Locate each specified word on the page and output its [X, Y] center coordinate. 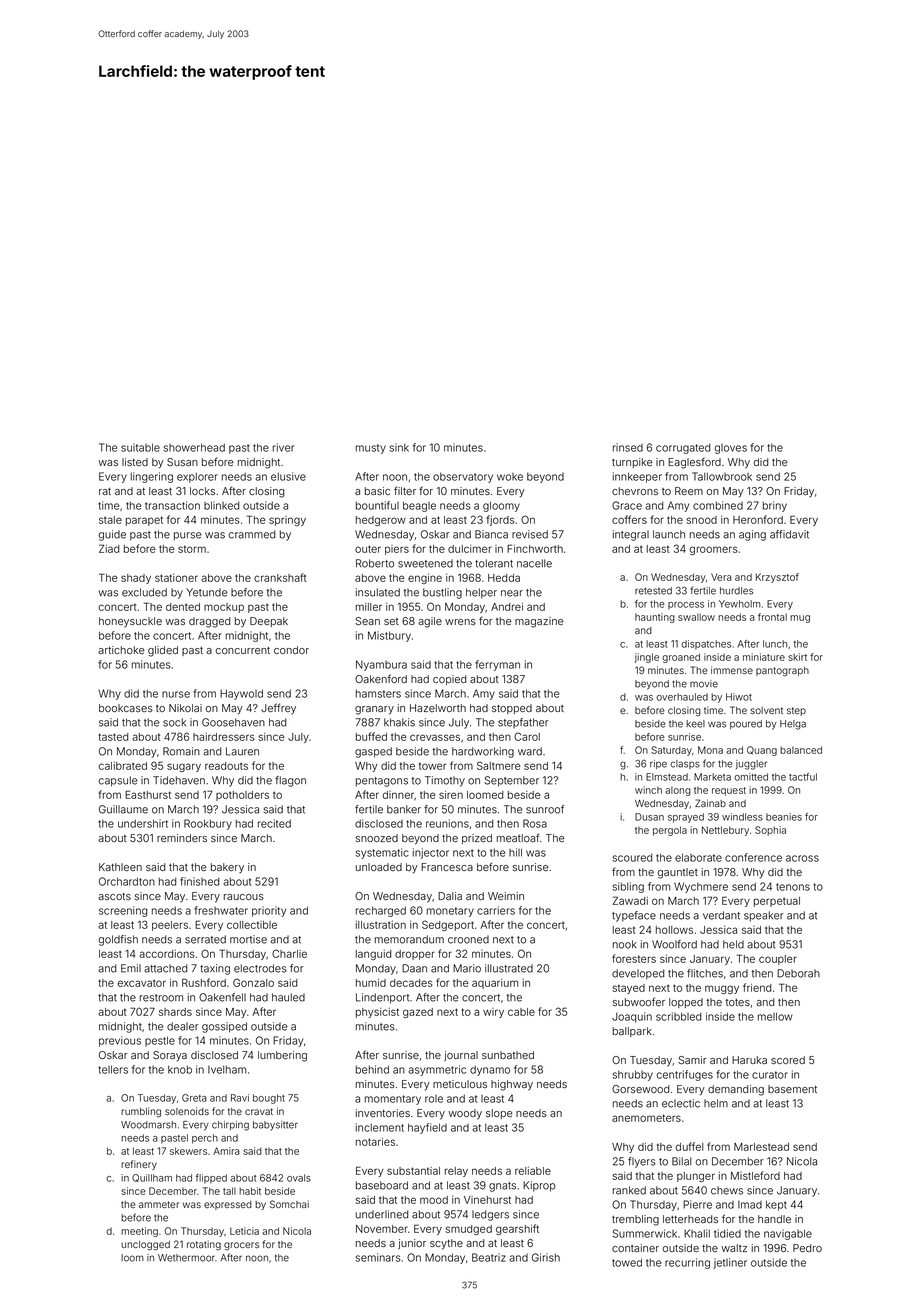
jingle [647, 658]
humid [371, 982]
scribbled [678, 1016]
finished [199, 881]
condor [291, 650]
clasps [685, 764]
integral [631, 535]
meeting [139, 1232]
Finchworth [535, 548]
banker [404, 809]
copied [449, 680]
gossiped [224, 1027]
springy [287, 521]
